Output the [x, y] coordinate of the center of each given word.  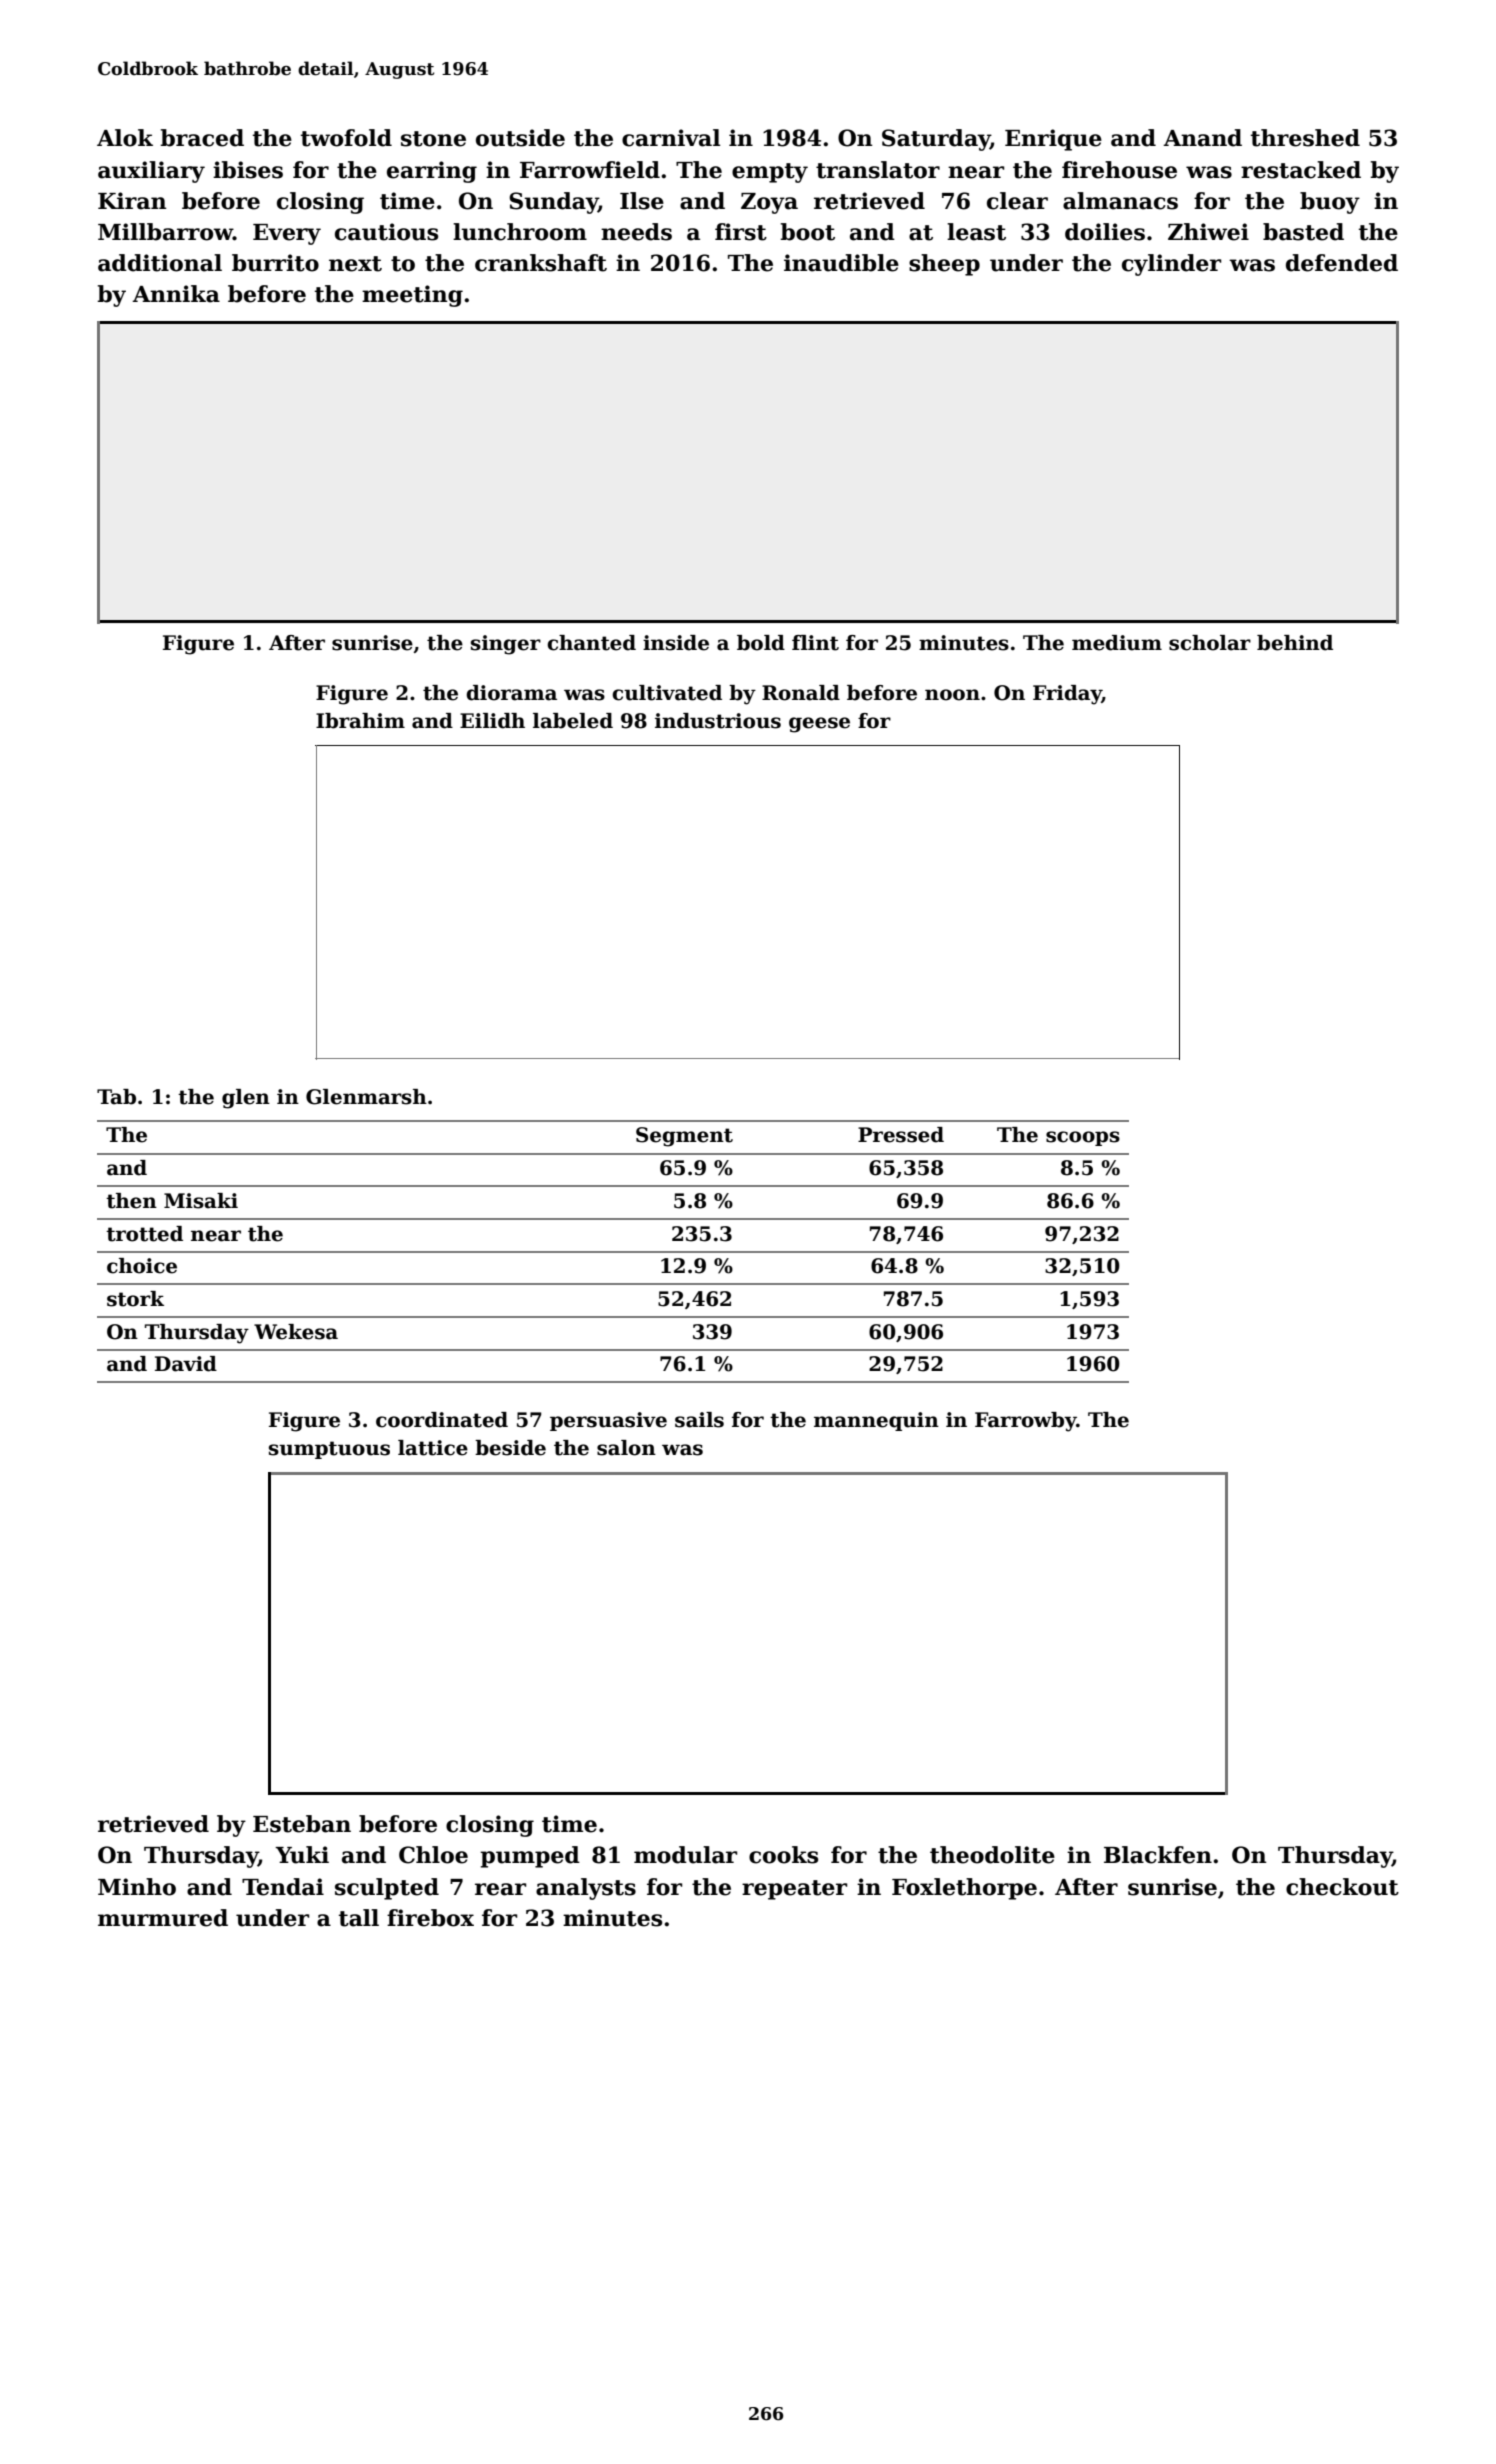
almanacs [1120, 201]
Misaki [201, 1201]
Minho [137, 1887]
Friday [1067, 695]
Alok [125, 138]
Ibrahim [360, 721]
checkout [1342, 1887]
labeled [573, 721]
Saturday [936, 140]
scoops [1083, 1138]
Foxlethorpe [964, 1889]
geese [819, 725]
